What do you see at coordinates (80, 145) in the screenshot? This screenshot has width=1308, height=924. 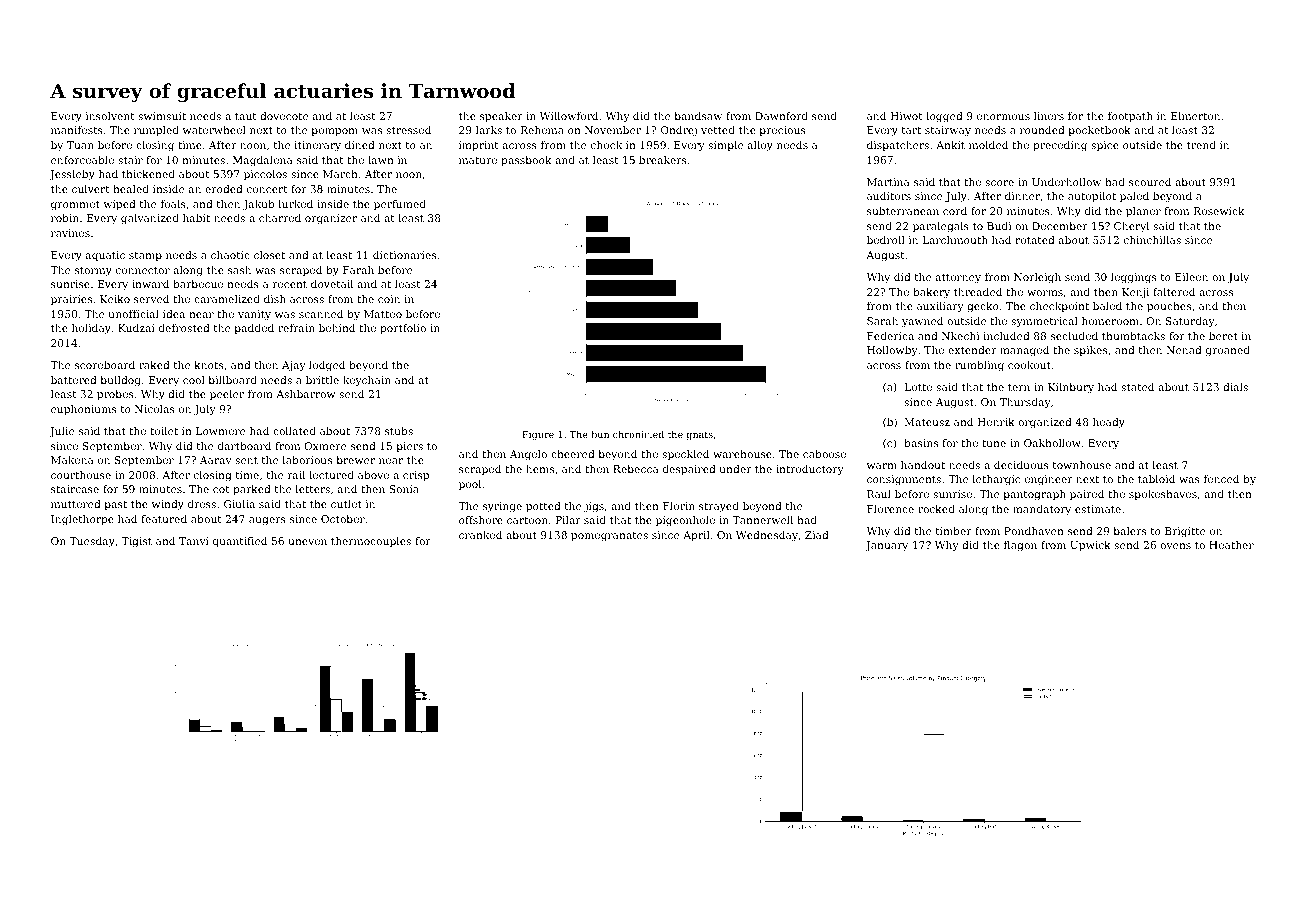 I see `Tuan` at bounding box center [80, 145].
